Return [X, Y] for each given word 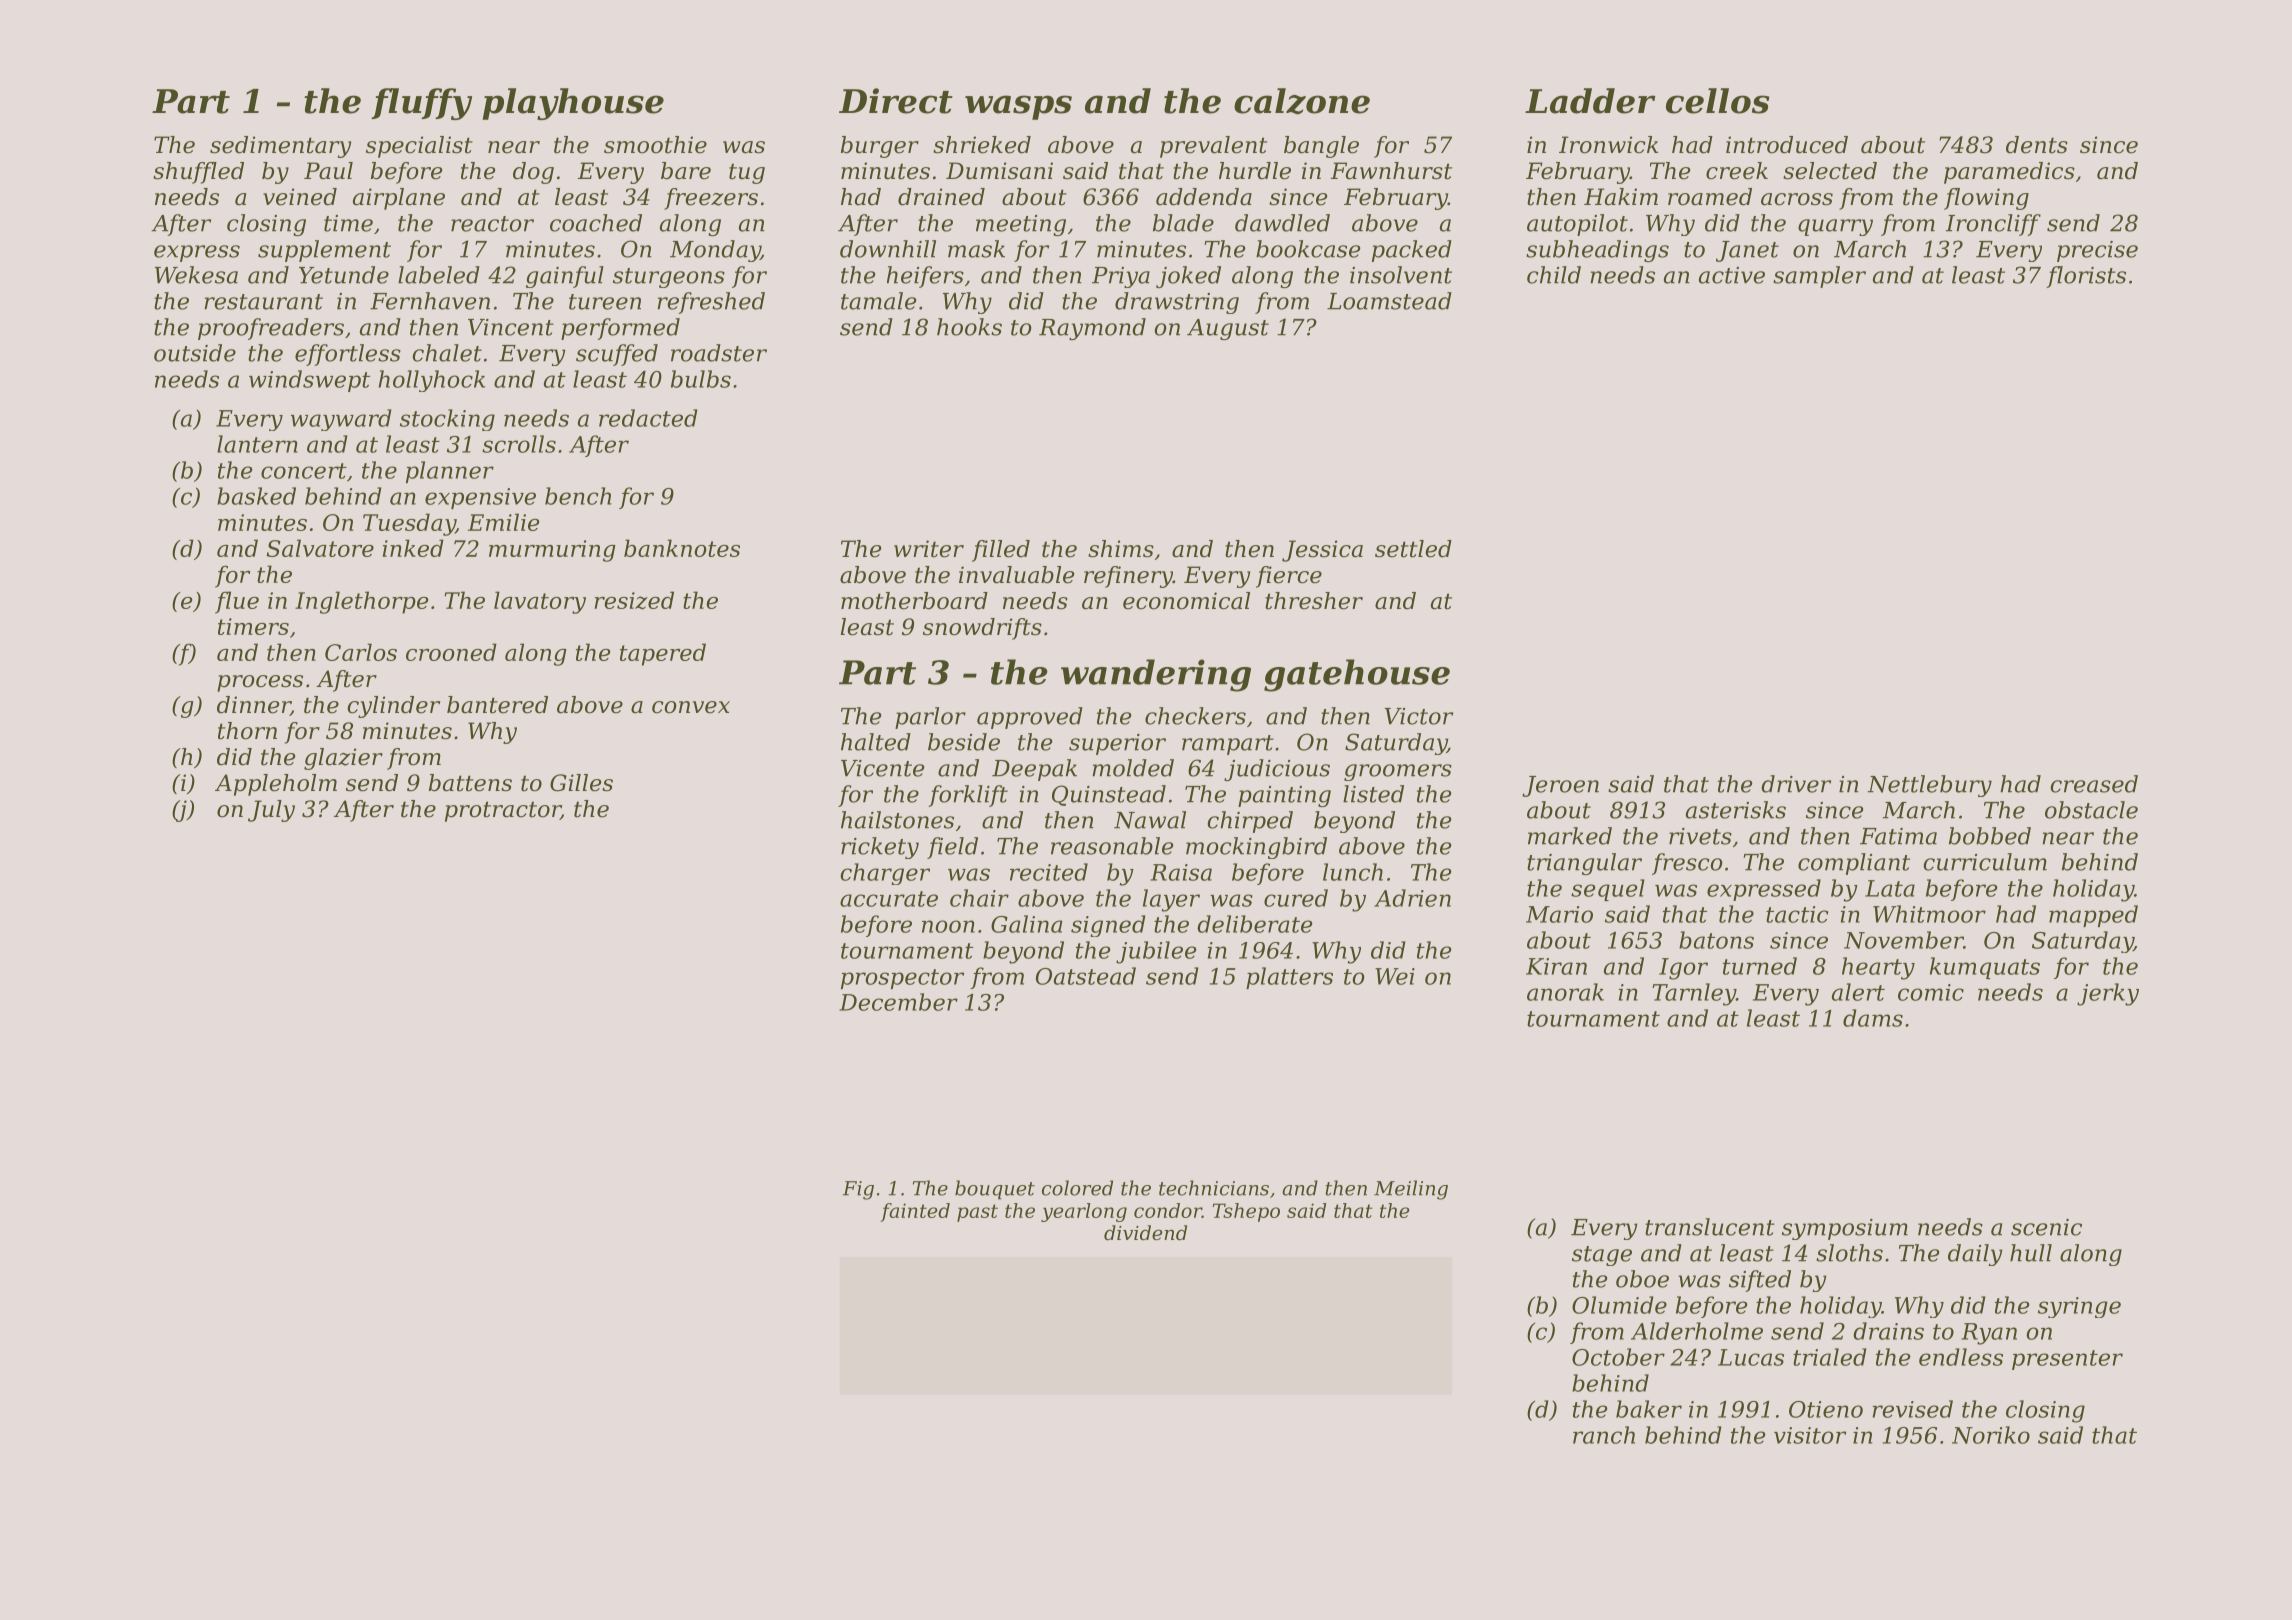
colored [1077, 1188]
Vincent [511, 327]
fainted [915, 1212]
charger [885, 874]
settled [1413, 549]
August [1228, 329]
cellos [1718, 101]
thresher [1314, 601]
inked [413, 548]
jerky [2108, 994]
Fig [858, 1190]
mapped [2093, 916]
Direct [896, 101]
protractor [503, 811]
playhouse [573, 104]
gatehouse [1357, 675]
